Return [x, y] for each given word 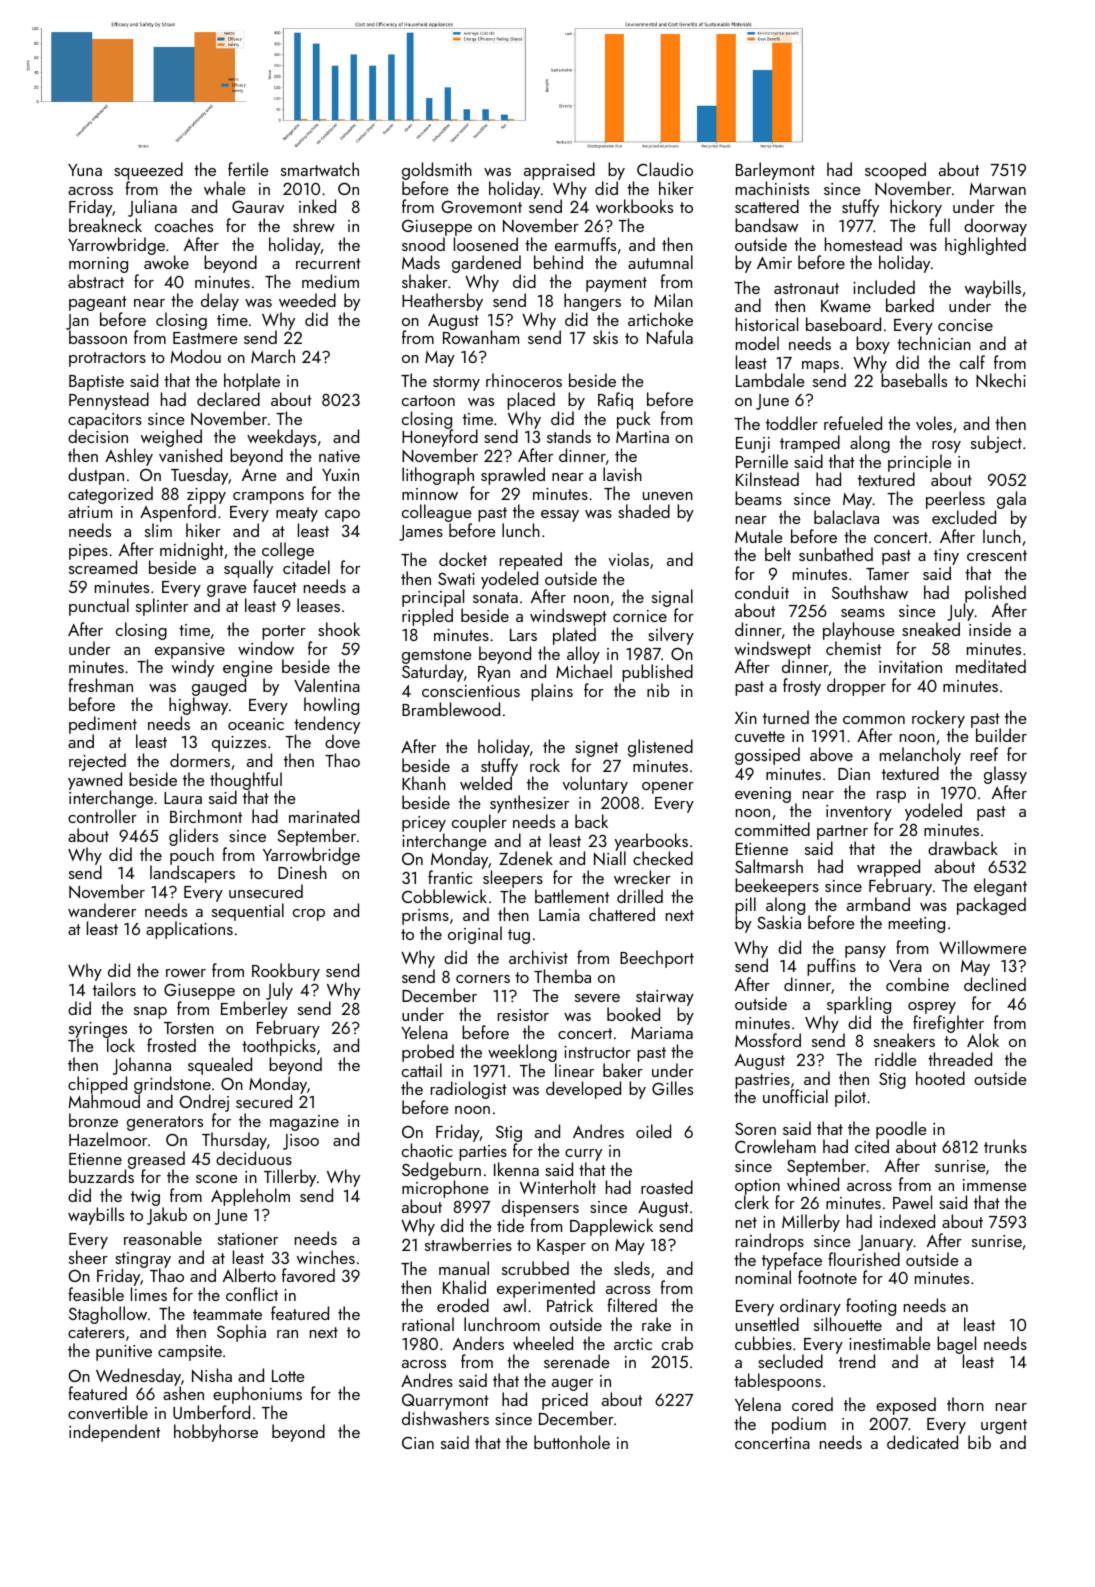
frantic [450, 877]
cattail [422, 1070]
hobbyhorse [216, 1433]
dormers [200, 760]
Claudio [665, 169]
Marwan [998, 189]
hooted [940, 1078]
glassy [1005, 775]
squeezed [148, 171]
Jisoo [301, 1142]
